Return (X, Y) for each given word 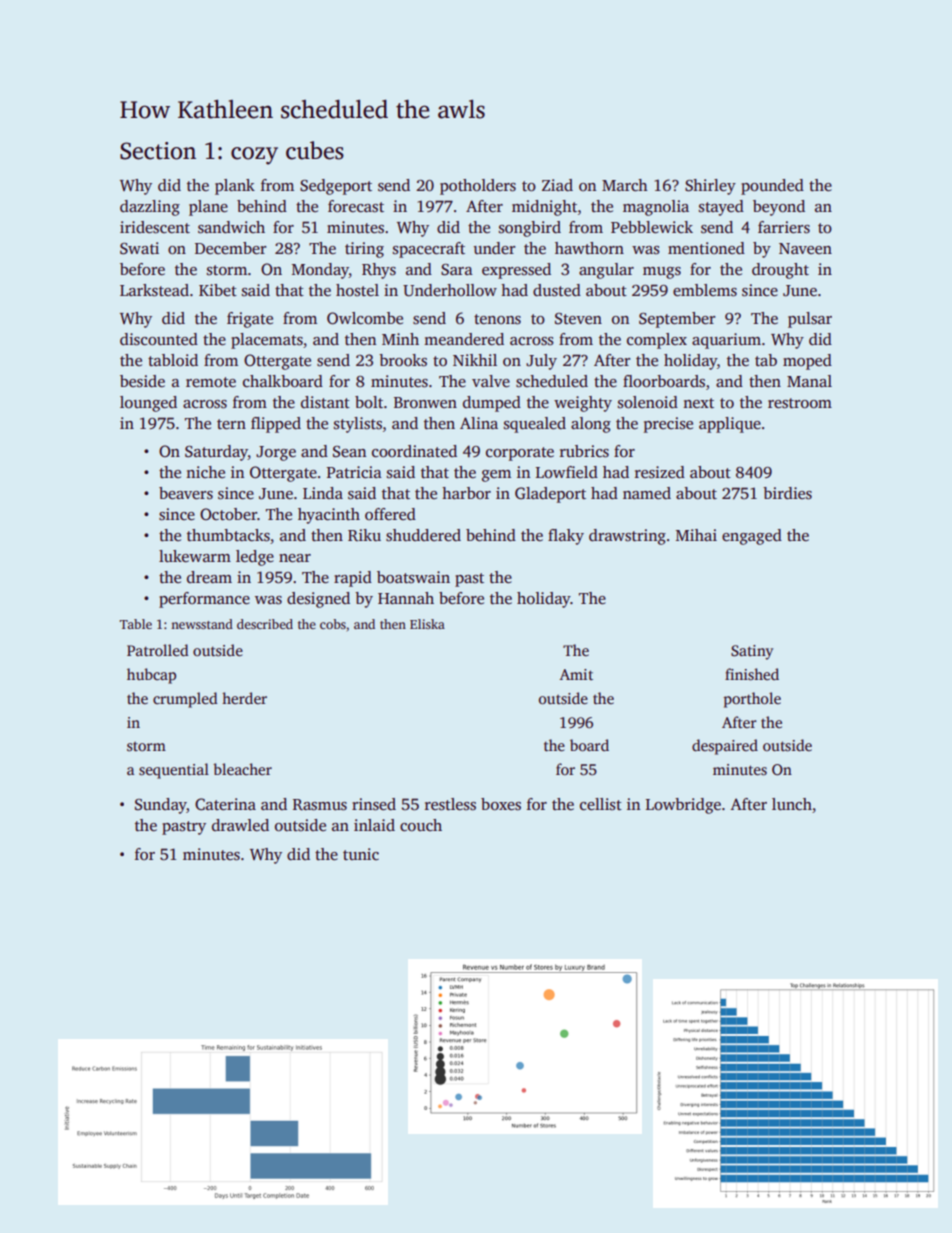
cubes (315, 150)
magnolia (656, 208)
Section (158, 151)
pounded (772, 187)
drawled (240, 825)
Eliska (427, 624)
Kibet (218, 290)
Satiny (752, 652)
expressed (516, 271)
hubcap (151, 676)
